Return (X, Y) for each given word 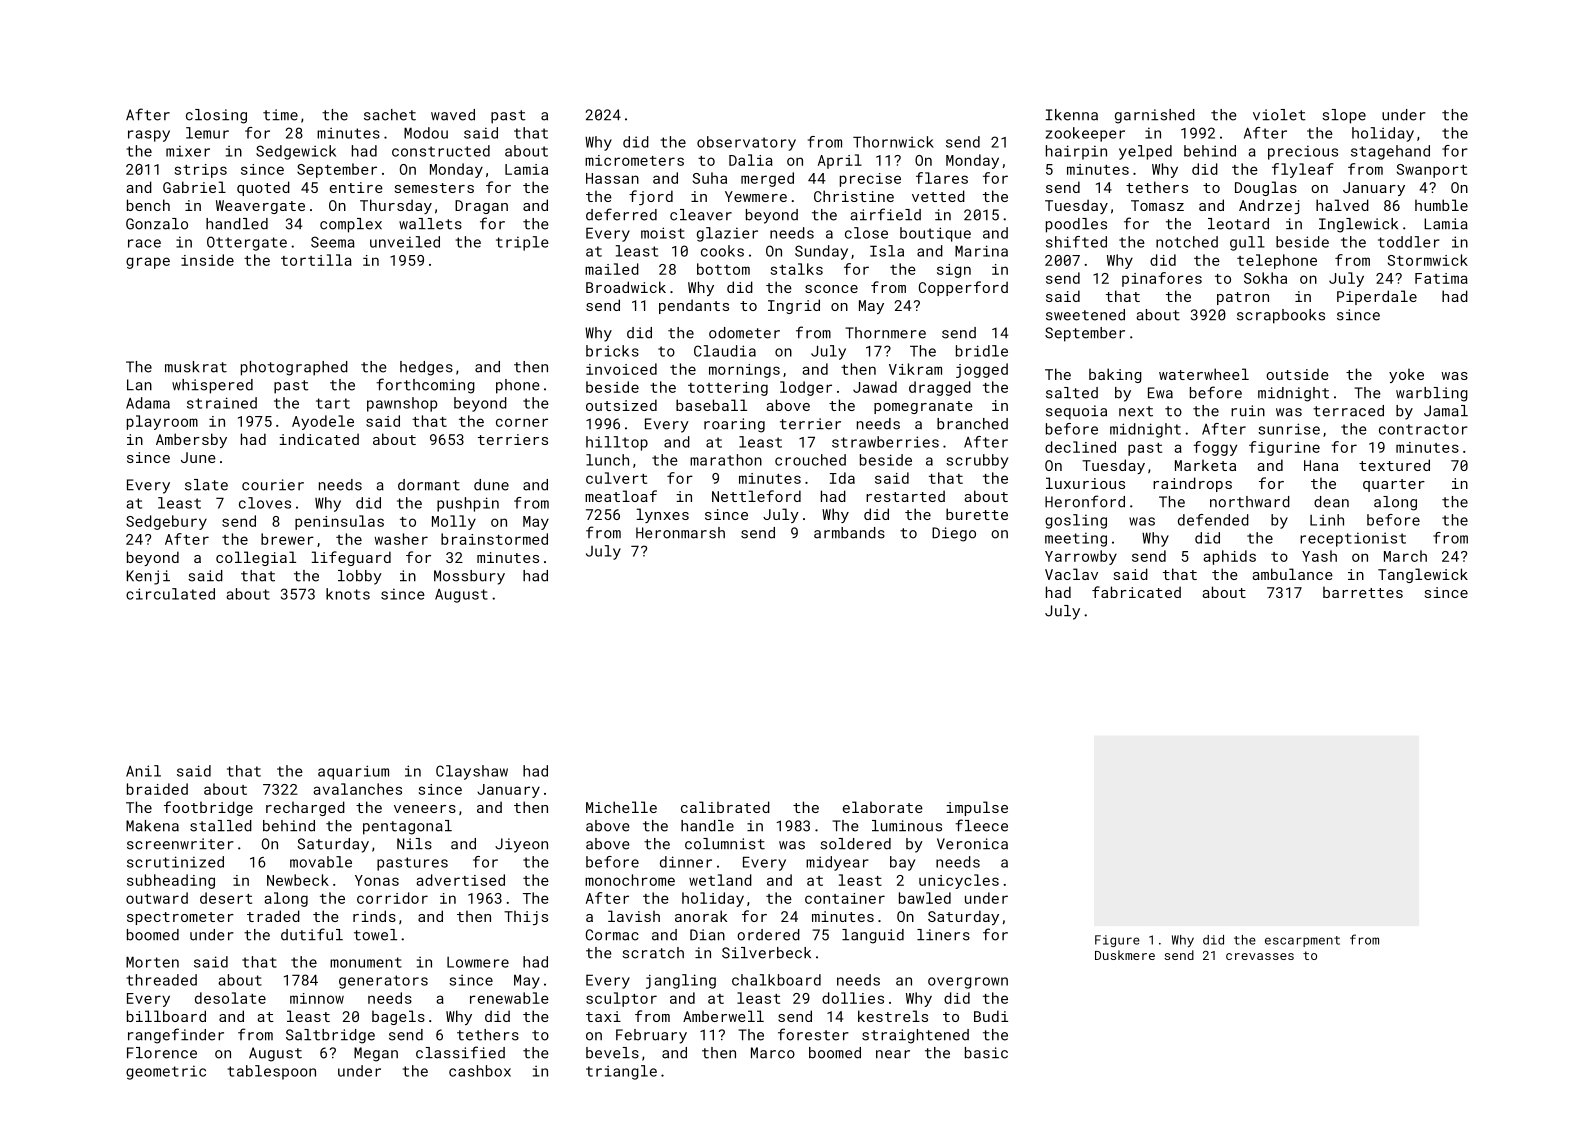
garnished (1155, 116)
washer (401, 539)
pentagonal (407, 827)
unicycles (959, 881)
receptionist (1353, 539)
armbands (849, 533)
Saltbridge (330, 1036)
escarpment (1302, 941)
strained (222, 403)
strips (200, 171)
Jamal (1446, 411)
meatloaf (621, 496)
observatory (746, 143)
